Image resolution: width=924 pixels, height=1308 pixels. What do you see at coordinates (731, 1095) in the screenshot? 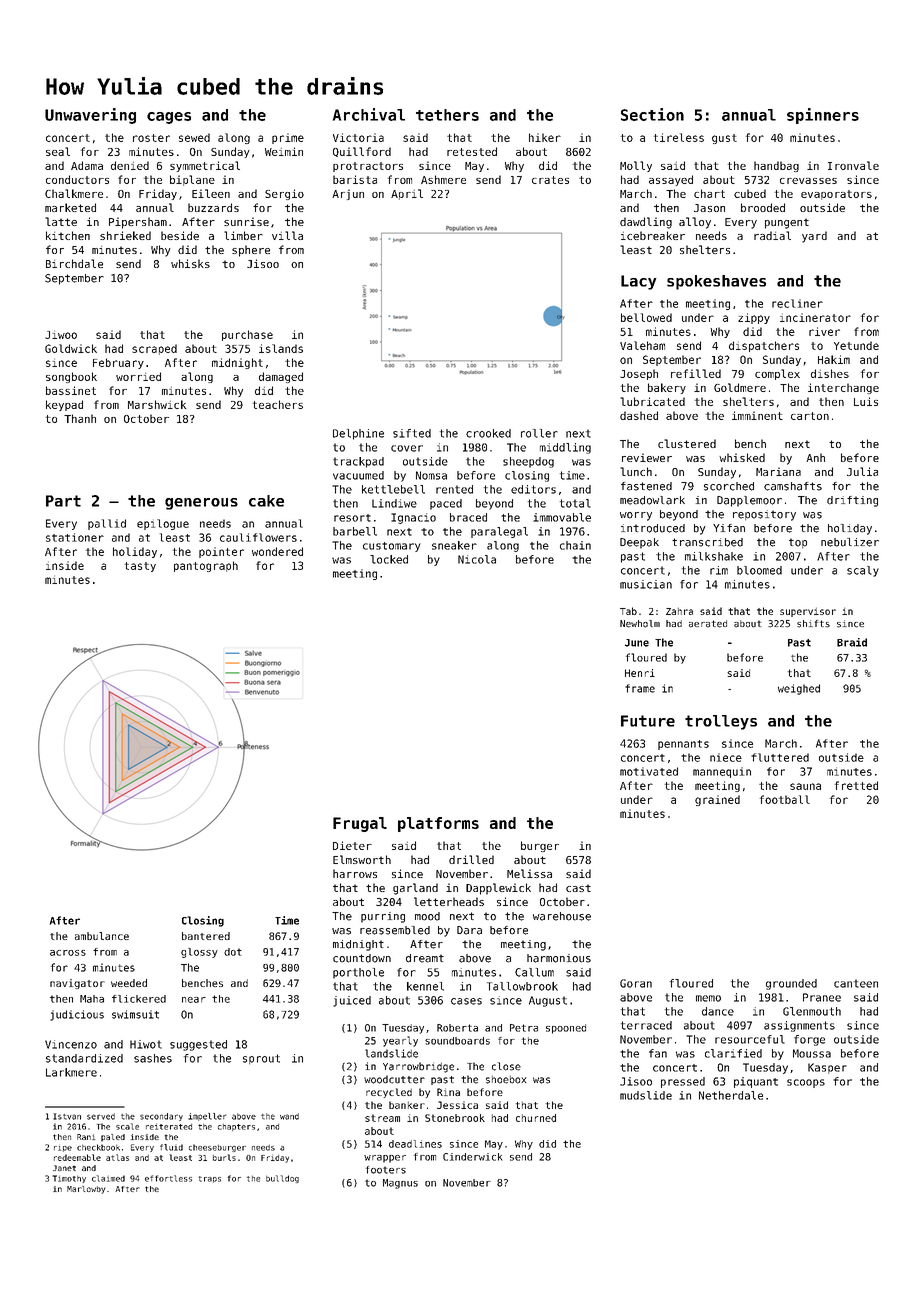
I see `Netherdale` at bounding box center [731, 1095].
